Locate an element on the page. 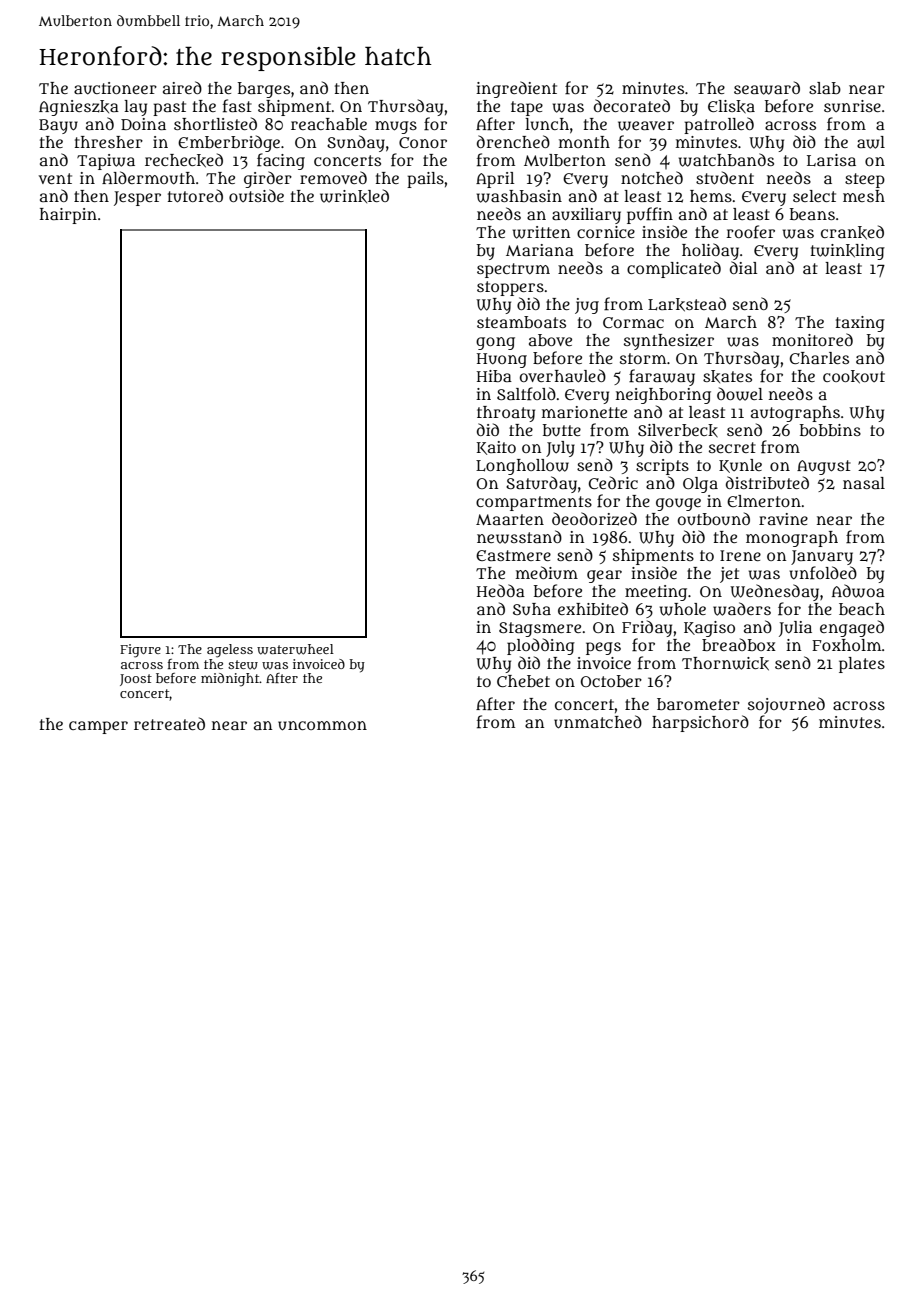 Image resolution: width=924 pixels, height=1308 pixels. cookout is located at coordinates (854, 377).
